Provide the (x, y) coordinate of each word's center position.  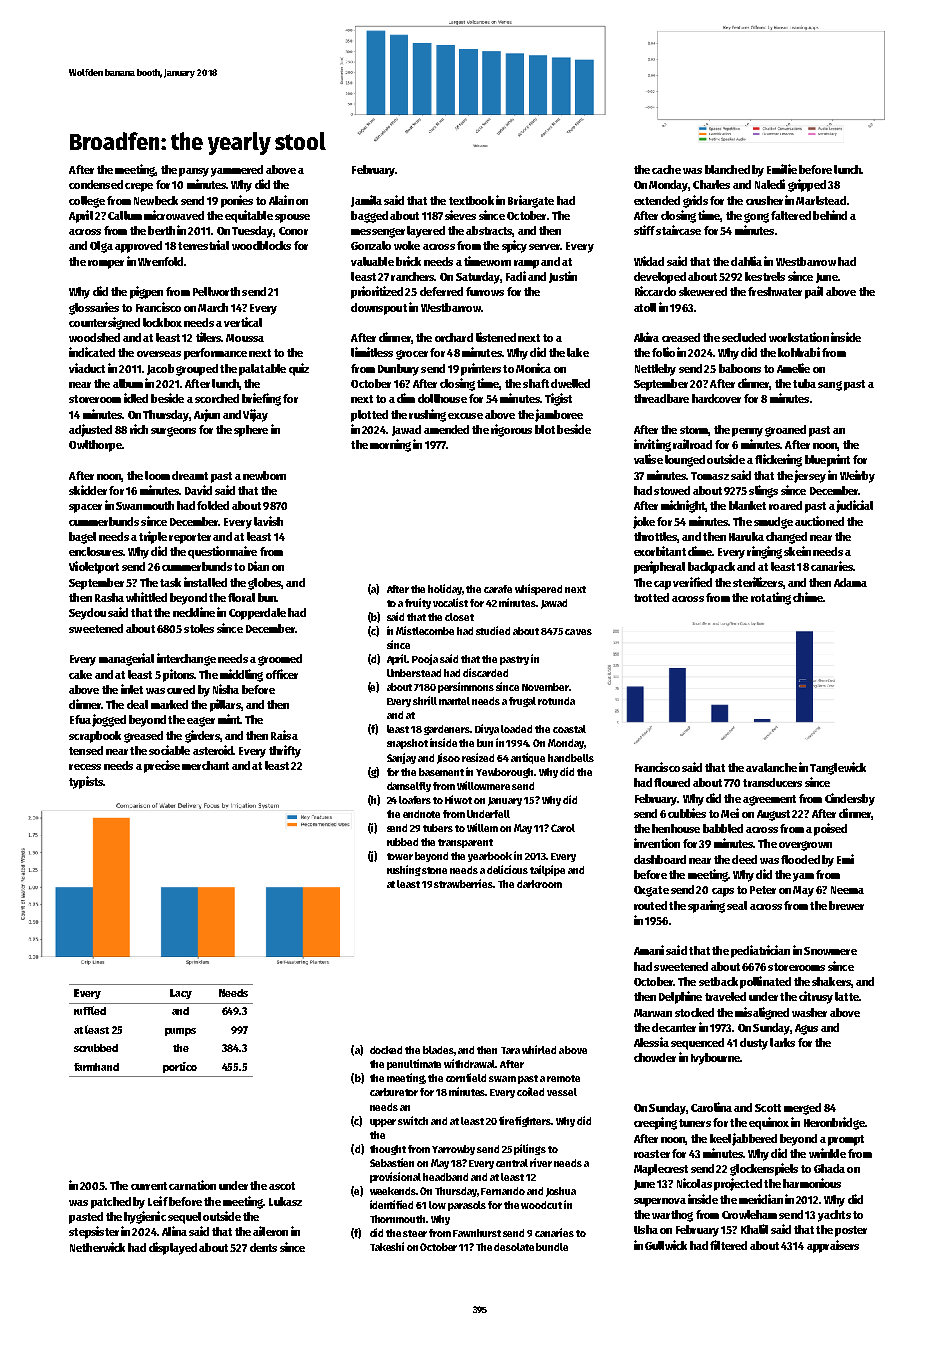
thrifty (285, 751)
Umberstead (414, 673)
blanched (727, 169)
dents (263, 1247)
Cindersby (850, 799)
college (87, 202)
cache (666, 169)
